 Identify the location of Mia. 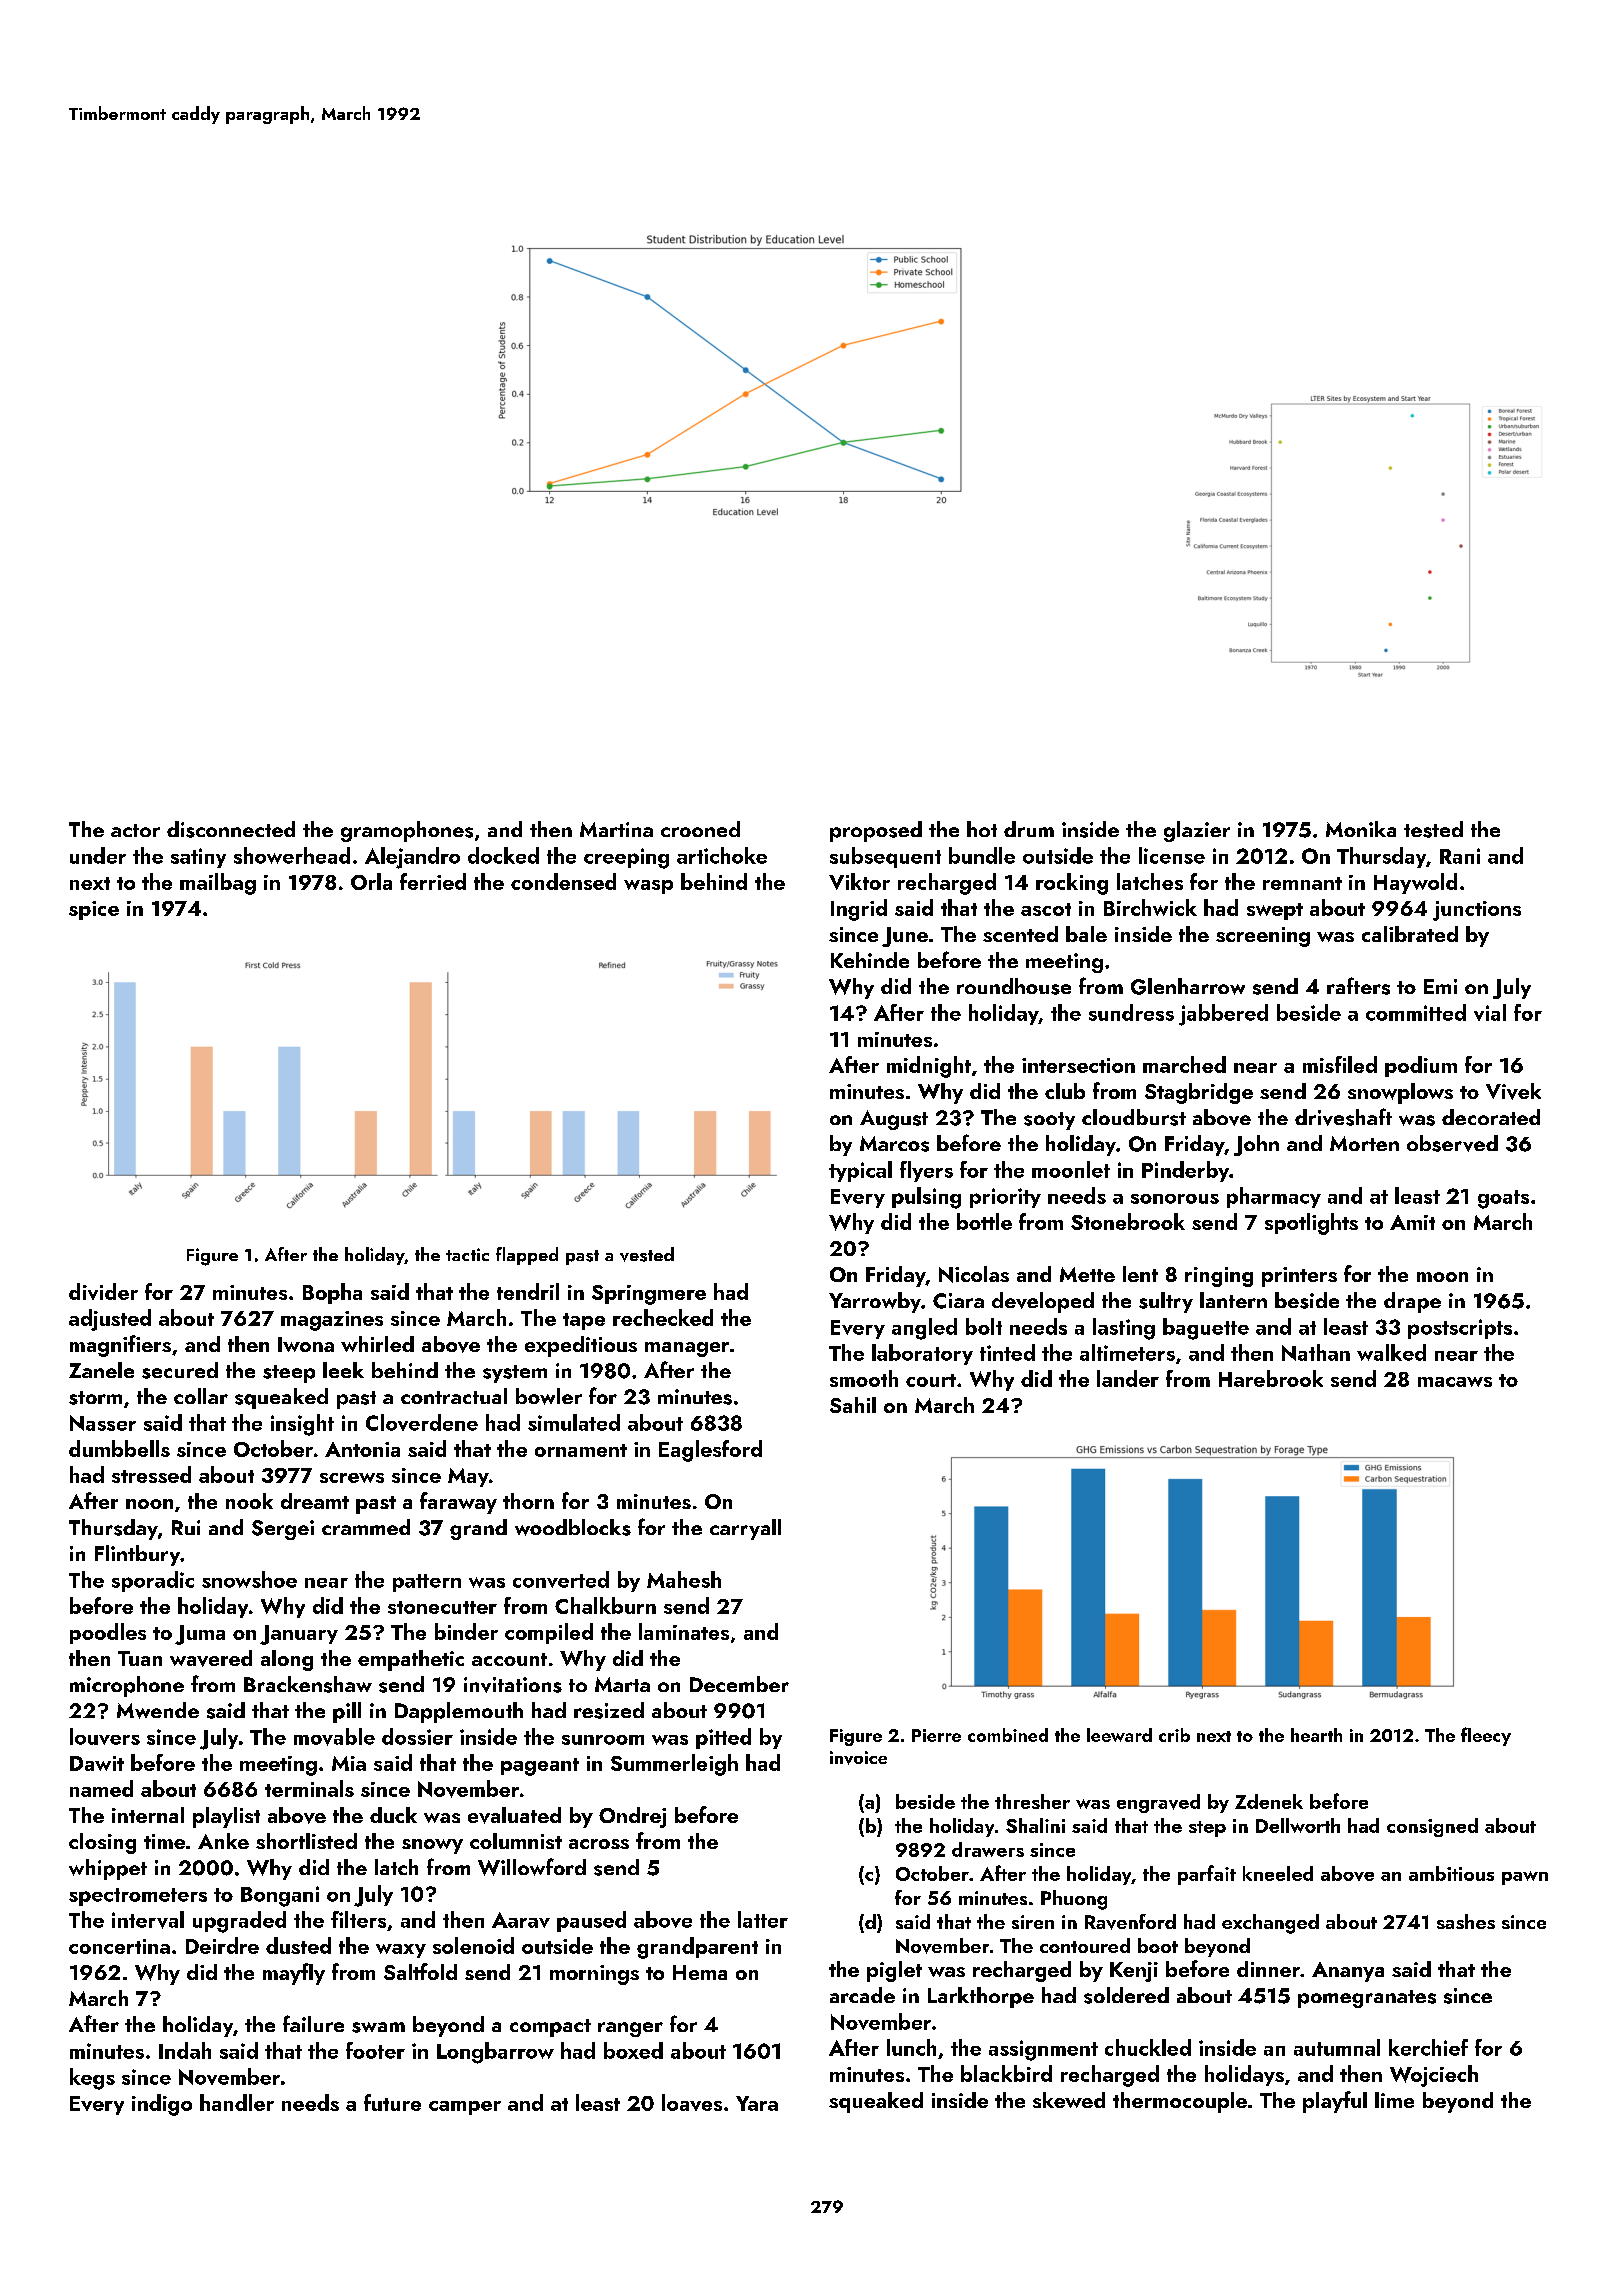
(349, 1763).
